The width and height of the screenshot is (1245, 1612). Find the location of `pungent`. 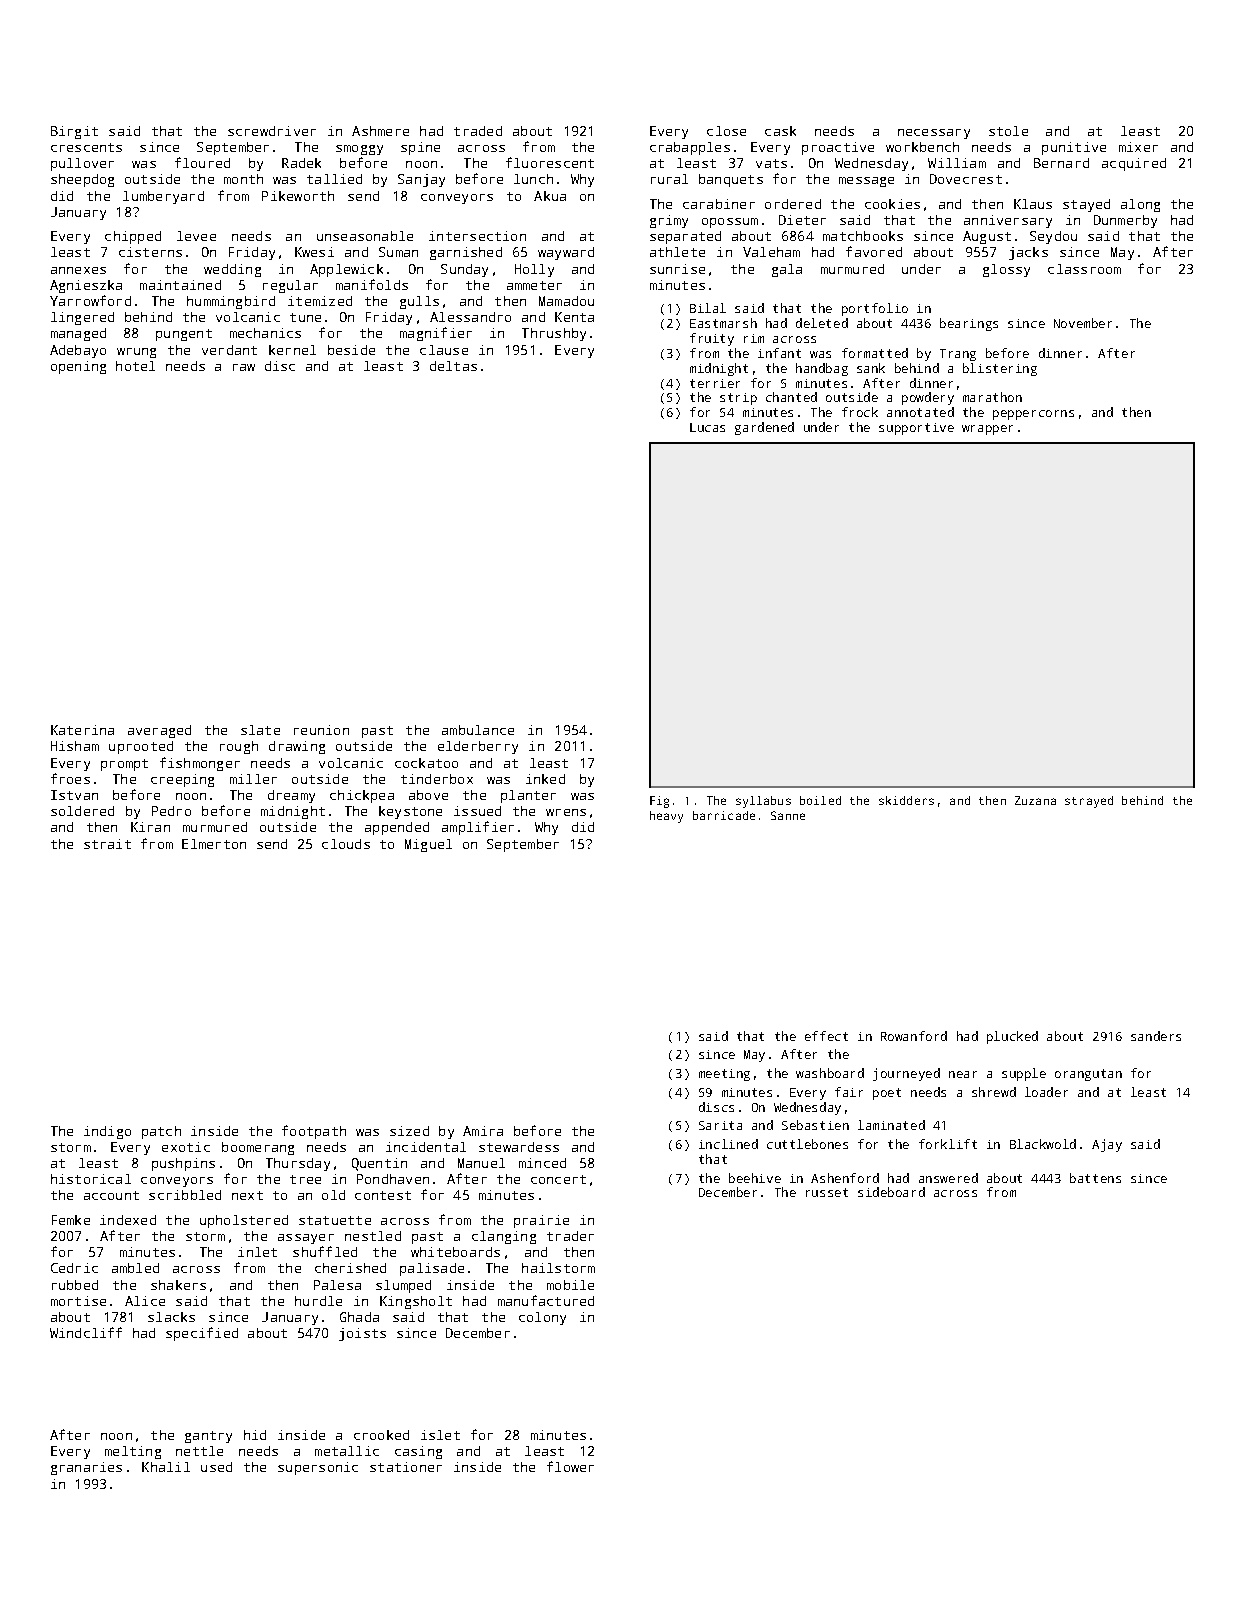

pungent is located at coordinates (184, 335).
